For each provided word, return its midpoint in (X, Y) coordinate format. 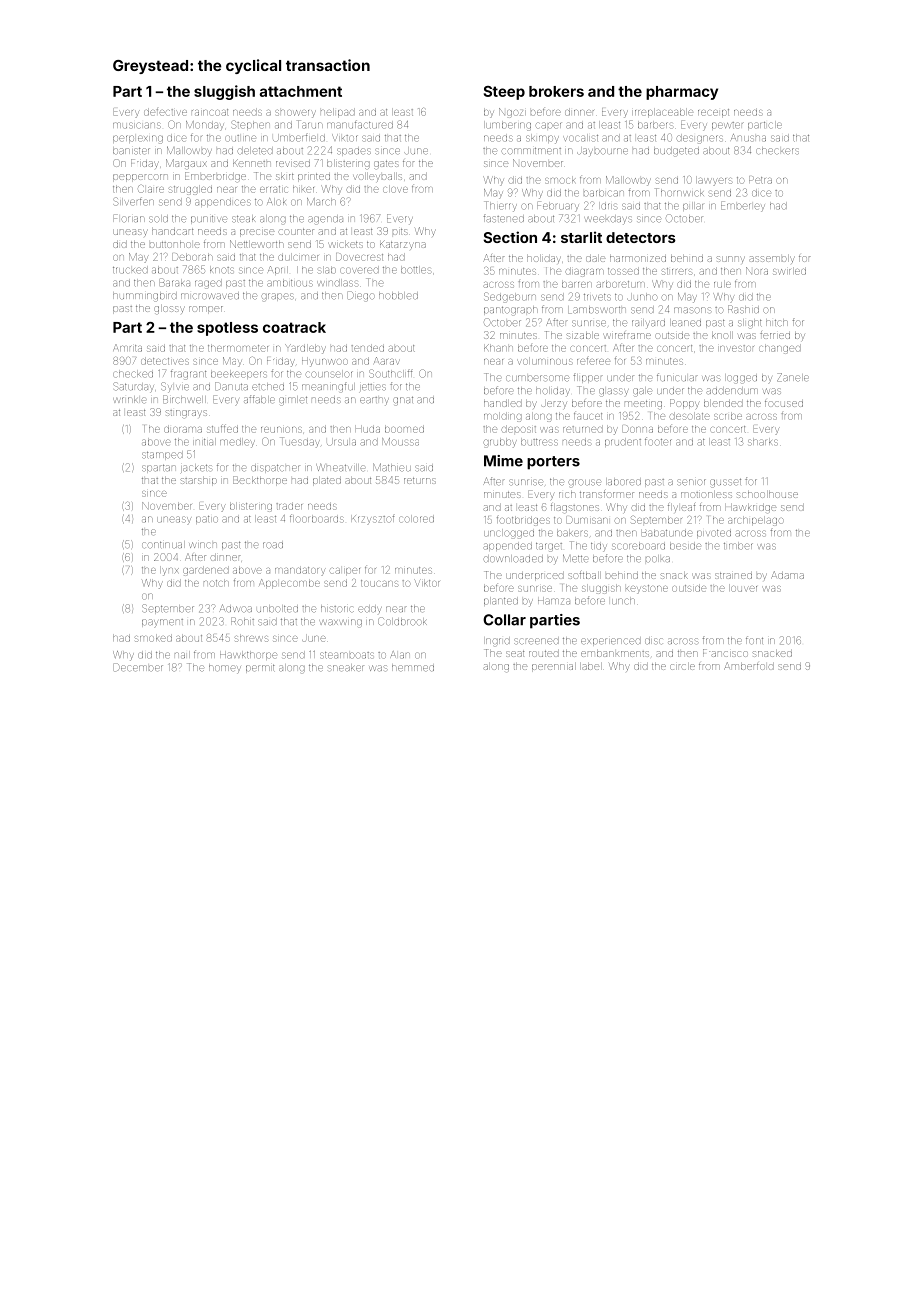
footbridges (523, 521)
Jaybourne (602, 152)
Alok (276, 202)
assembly (771, 259)
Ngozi (512, 113)
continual (163, 544)
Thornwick (680, 192)
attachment (301, 91)
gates (386, 164)
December (138, 668)
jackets (196, 468)
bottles (415, 270)
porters (553, 463)
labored (623, 481)
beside (685, 546)
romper (206, 310)
